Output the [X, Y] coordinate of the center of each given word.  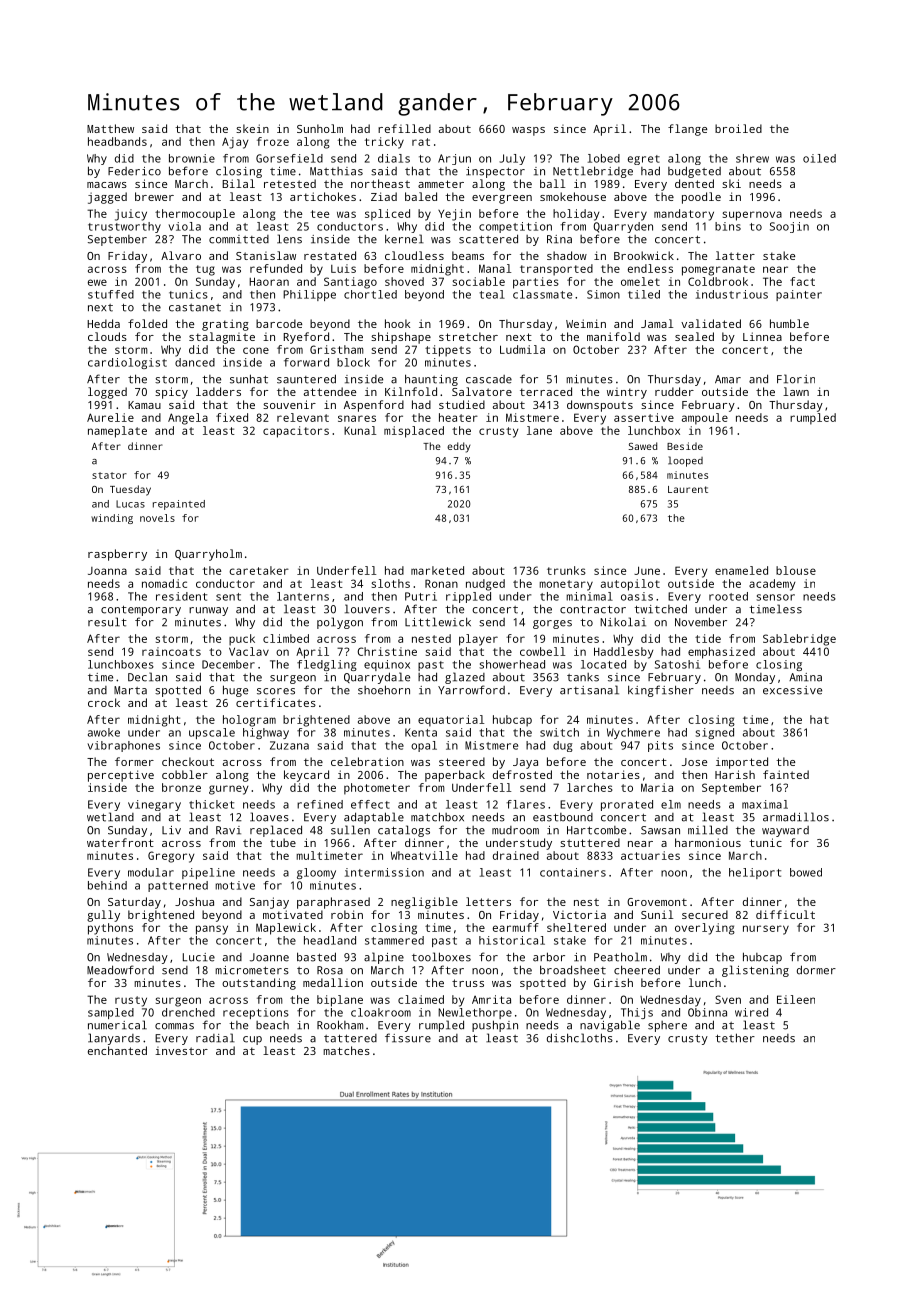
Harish [735, 774]
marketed [437, 570]
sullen [350, 830]
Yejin [454, 215]
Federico [134, 171]
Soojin [789, 227]
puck [242, 640]
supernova [752, 216]
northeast [380, 183]
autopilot [630, 585]
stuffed [111, 294]
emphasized [721, 653]
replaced [276, 831]
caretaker [259, 570]
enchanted [117, 1050]
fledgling [327, 665]
